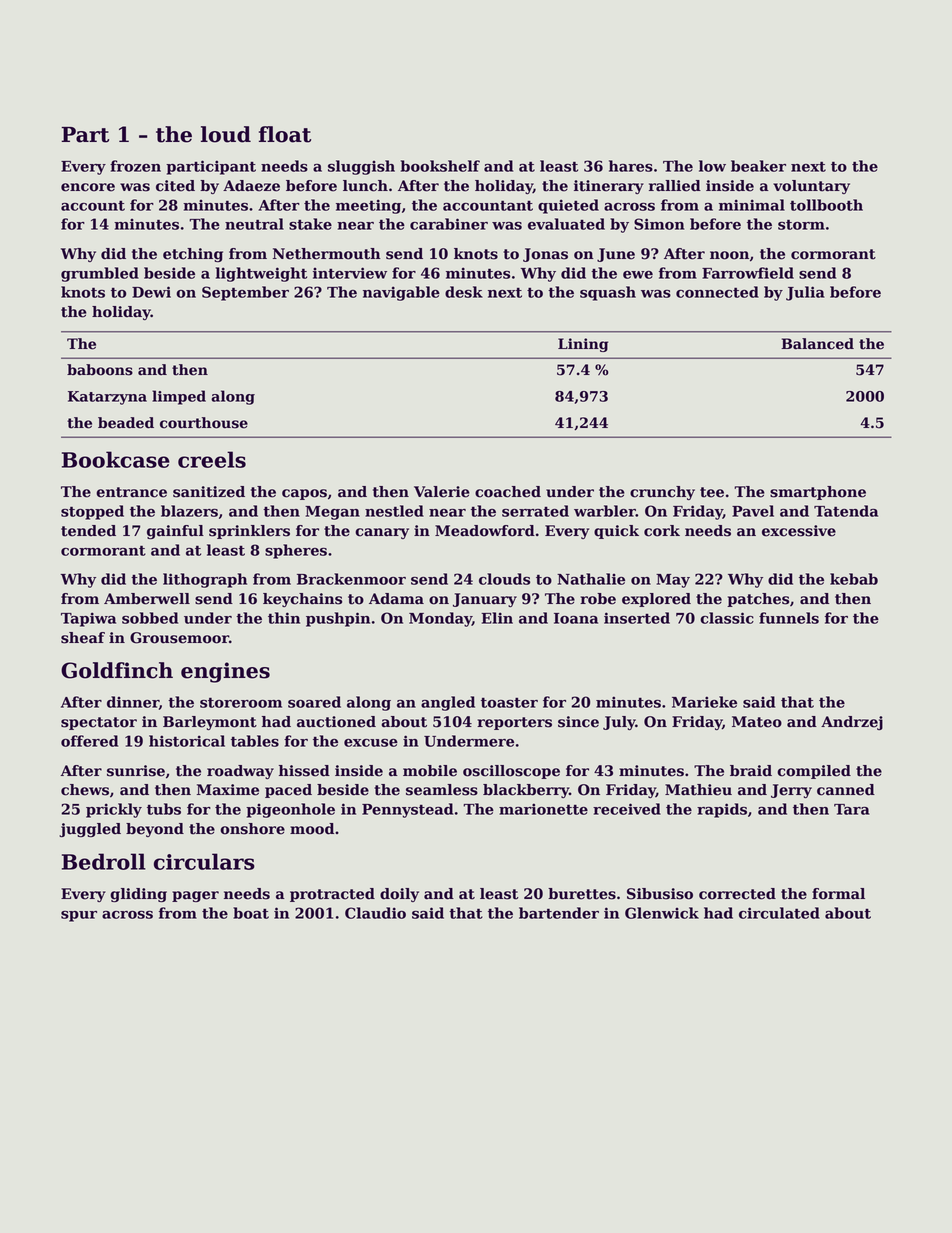  Describe the element at coordinates (811, 187) in the screenshot. I see `voluntary` at that location.
